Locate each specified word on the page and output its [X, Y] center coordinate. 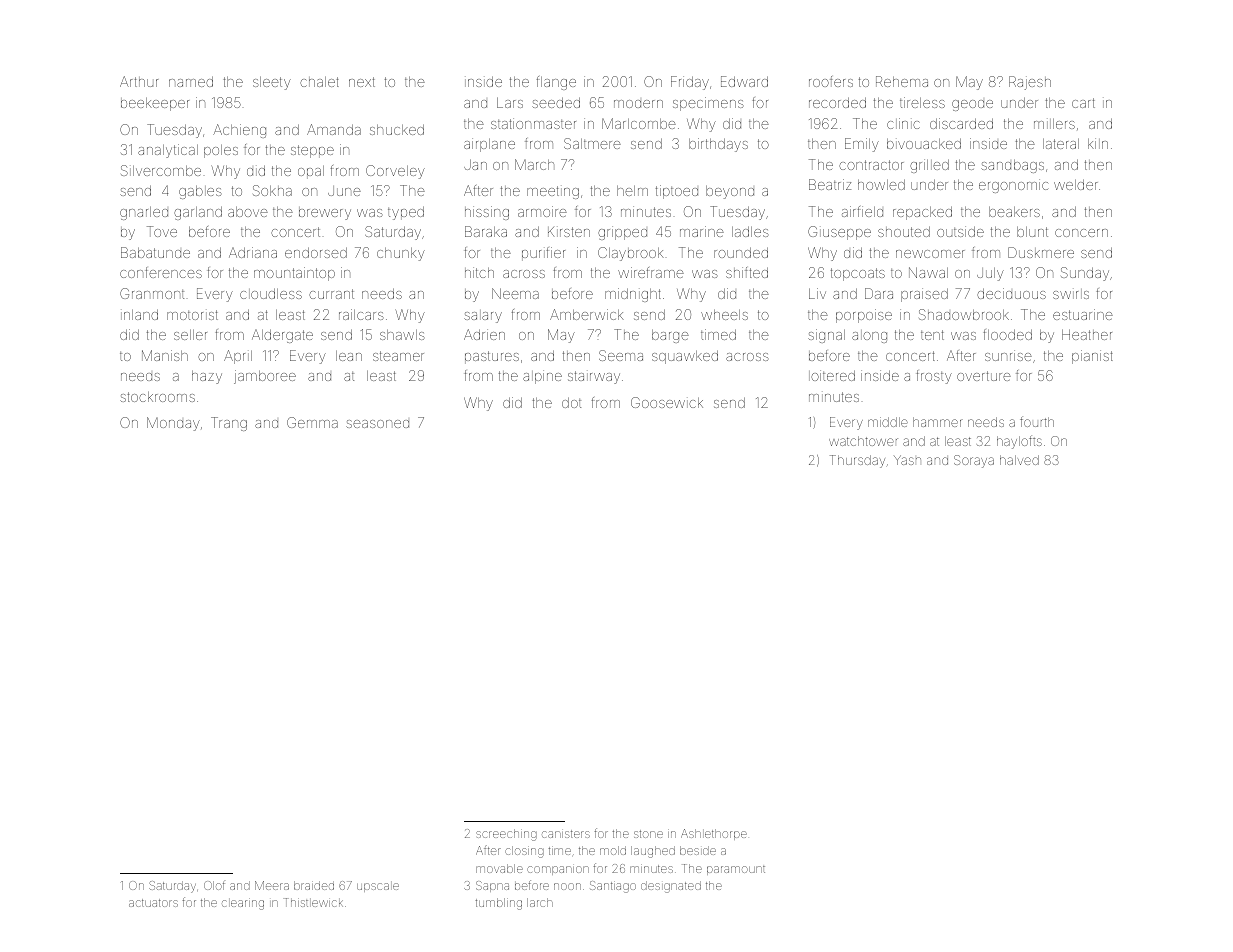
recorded [837, 103]
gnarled [144, 213]
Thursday [857, 461]
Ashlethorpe [714, 834]
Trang [229, 424]
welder [1076, 185]
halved [1019, 460]
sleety [272, 83]
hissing [487, 213]
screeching [506, 835]
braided [314, 885]
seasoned [377, 424]
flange [556, 83]
